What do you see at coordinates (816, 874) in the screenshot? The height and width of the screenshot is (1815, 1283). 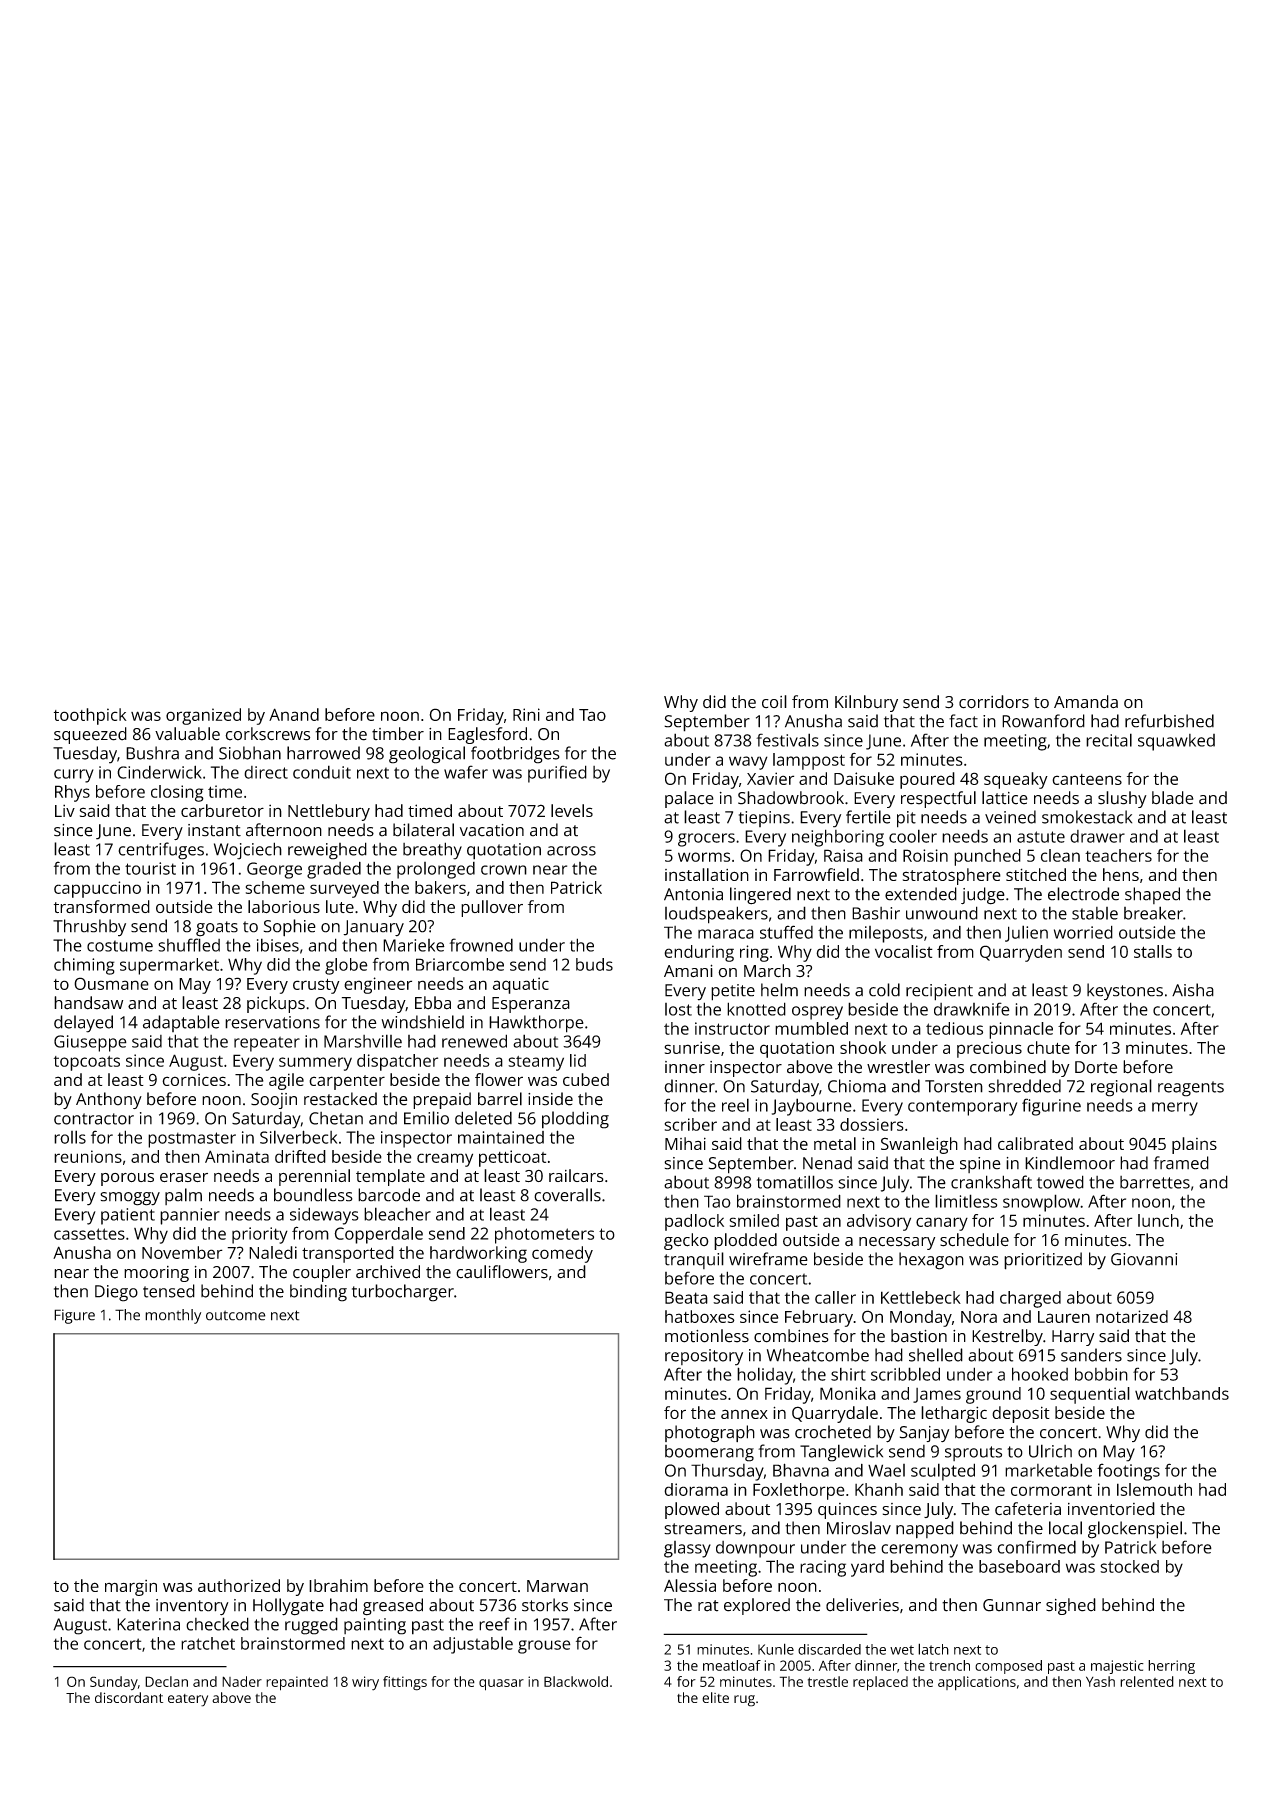 I see `Farrowfield` at bounding box center [816, 874].
